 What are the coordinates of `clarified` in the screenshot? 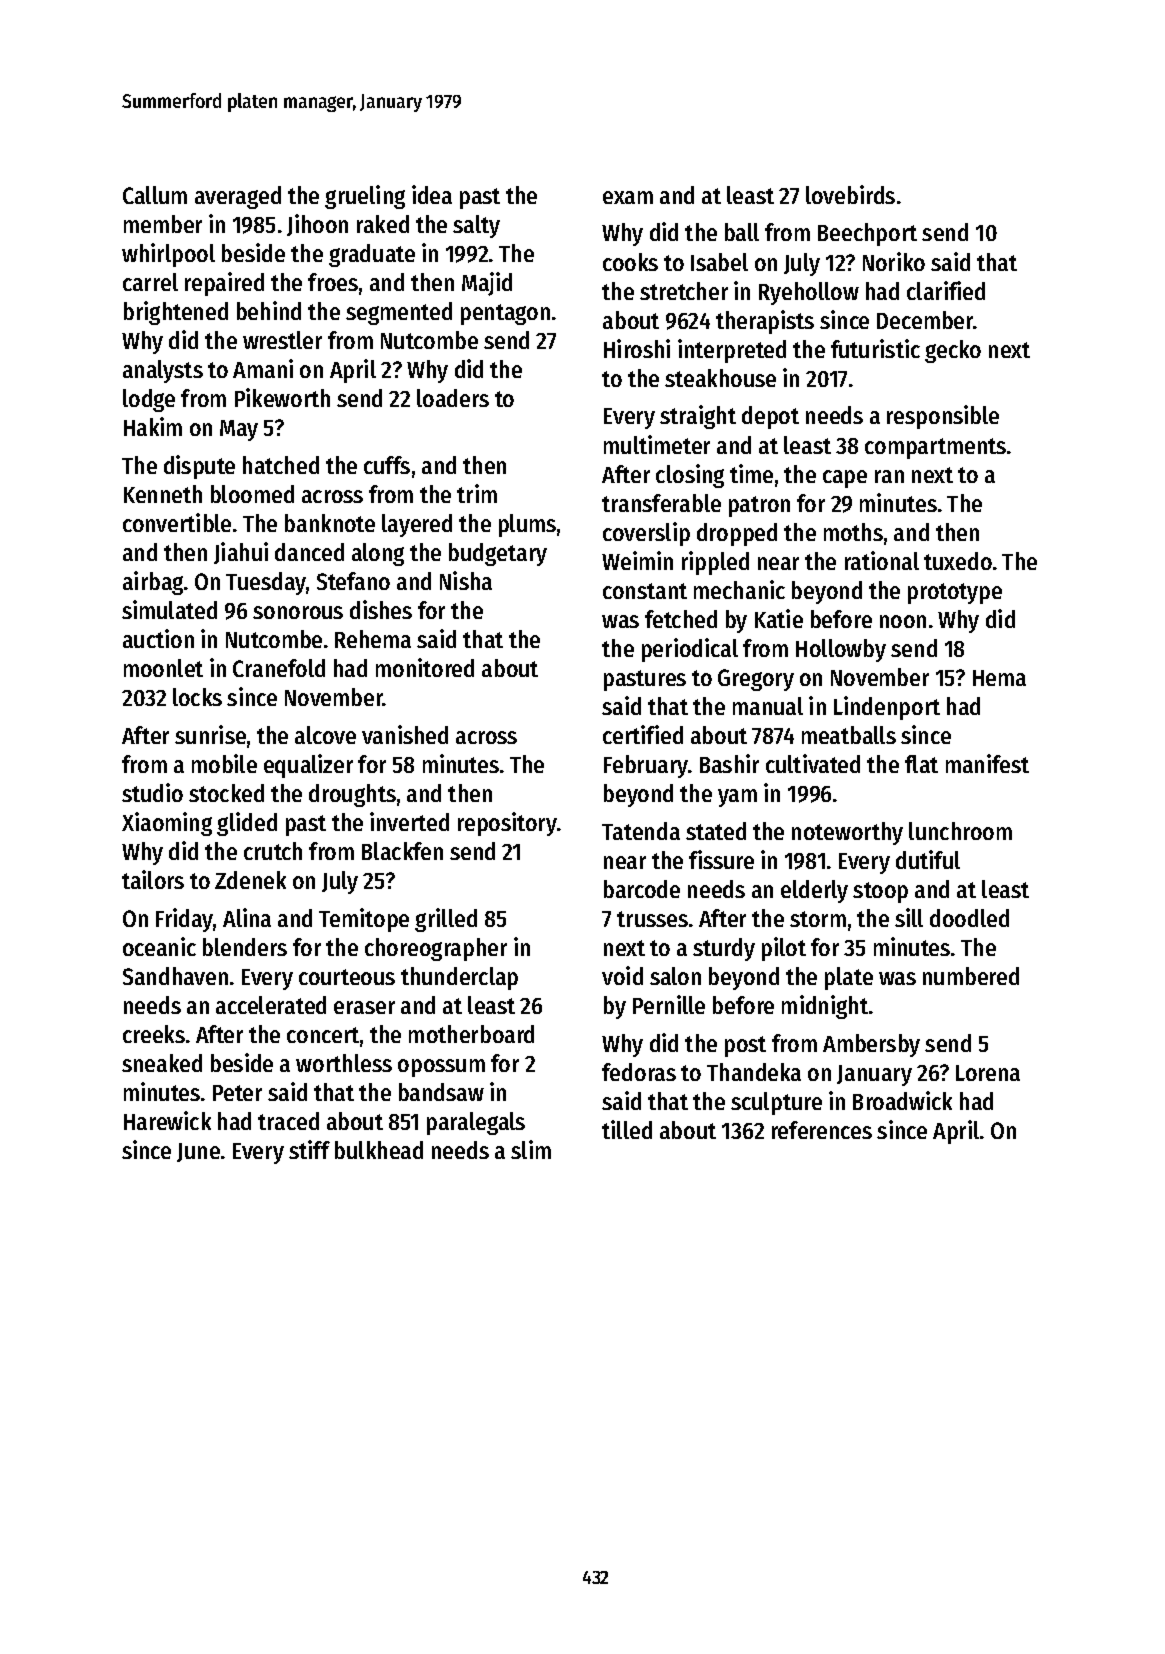 It's located at (946, 290).
